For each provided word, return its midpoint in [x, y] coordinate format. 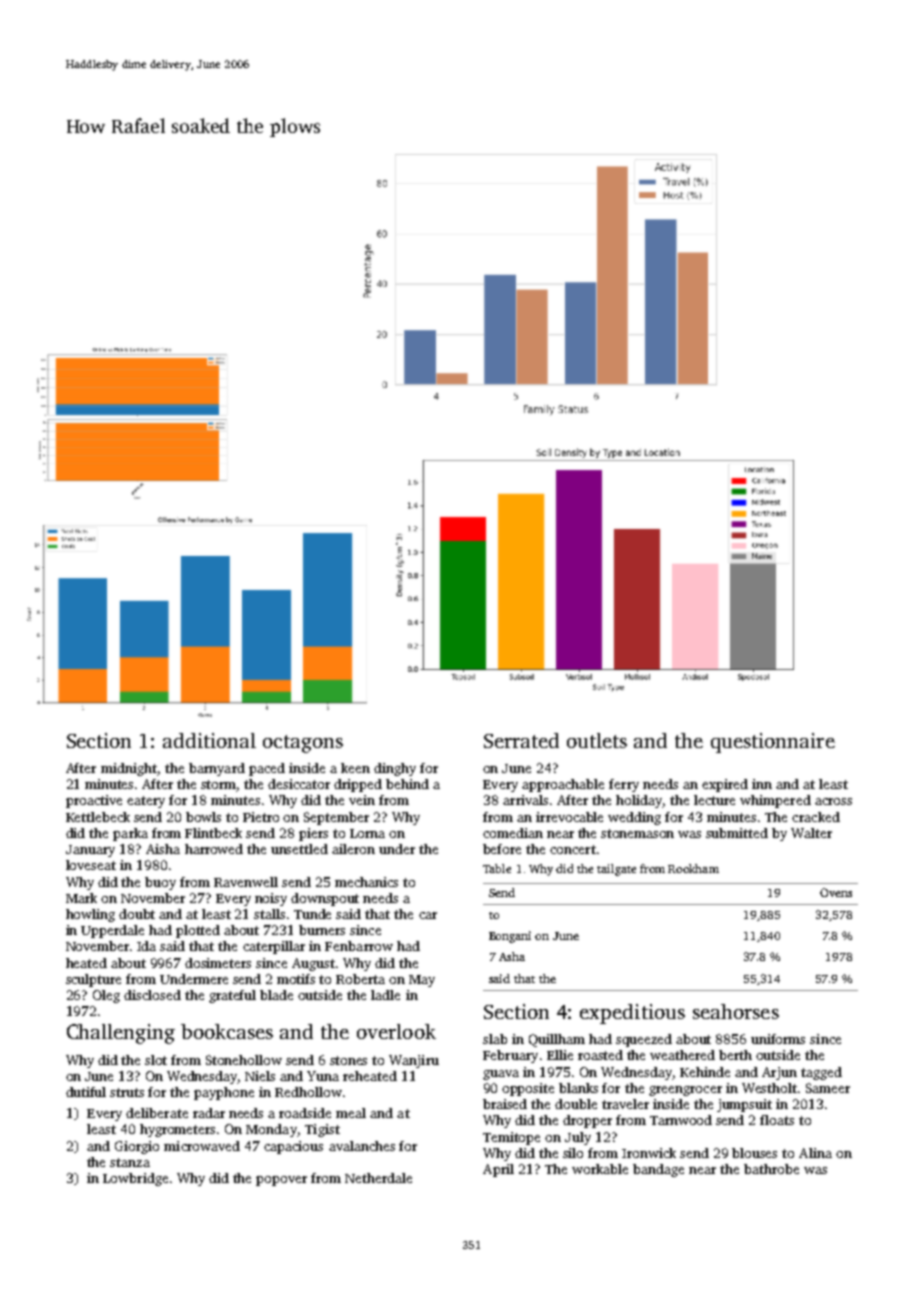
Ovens [836, 892]
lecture [714, 800]
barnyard [217, 769]
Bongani [510, 937]
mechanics [366, 882]
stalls [269, 914]
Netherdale [378, 1178]
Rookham [693, 868]
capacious [293, 1147]
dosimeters [218, 963]
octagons [303, 744]
